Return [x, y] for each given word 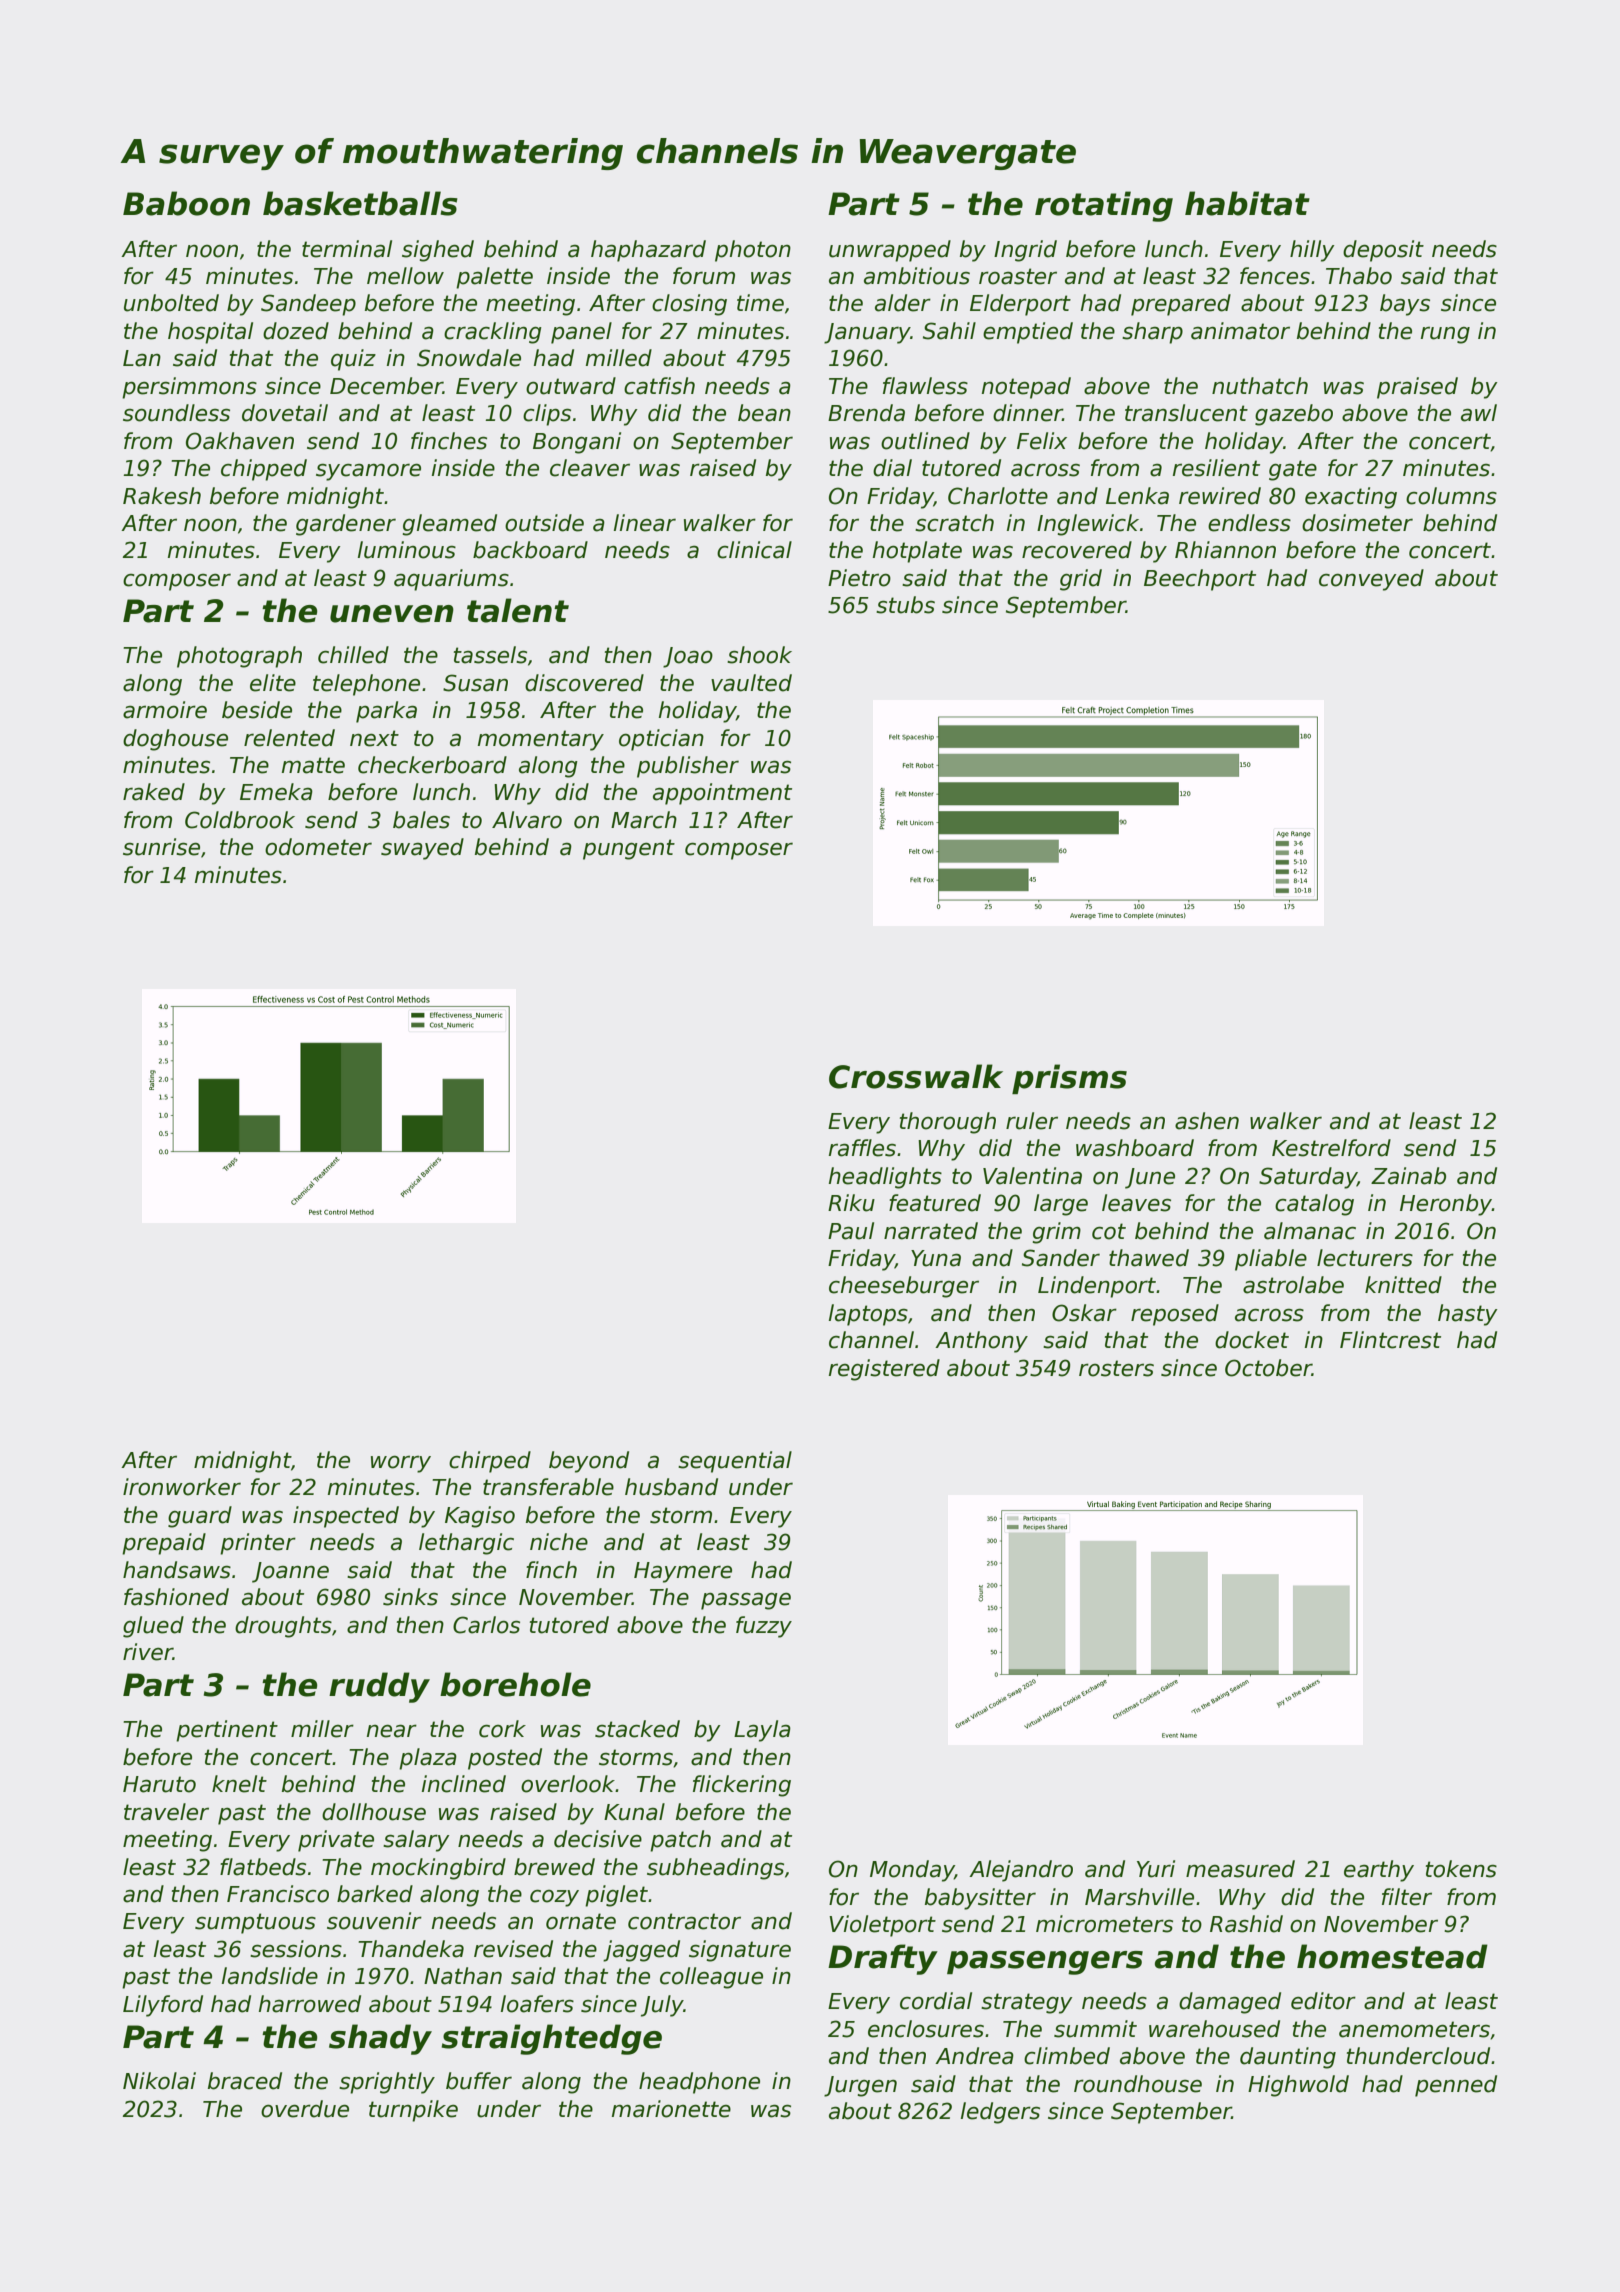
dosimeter [1357, 523]
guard [200, 1517]
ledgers [1000, 2113]
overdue [305, 2109]
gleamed [449, 525]
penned [1456, 2086]
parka [386, 712]
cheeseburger [904, 1287]
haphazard [648, 251]
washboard [1135, 1148]
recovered [1077, 550]
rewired [1220, 496]
